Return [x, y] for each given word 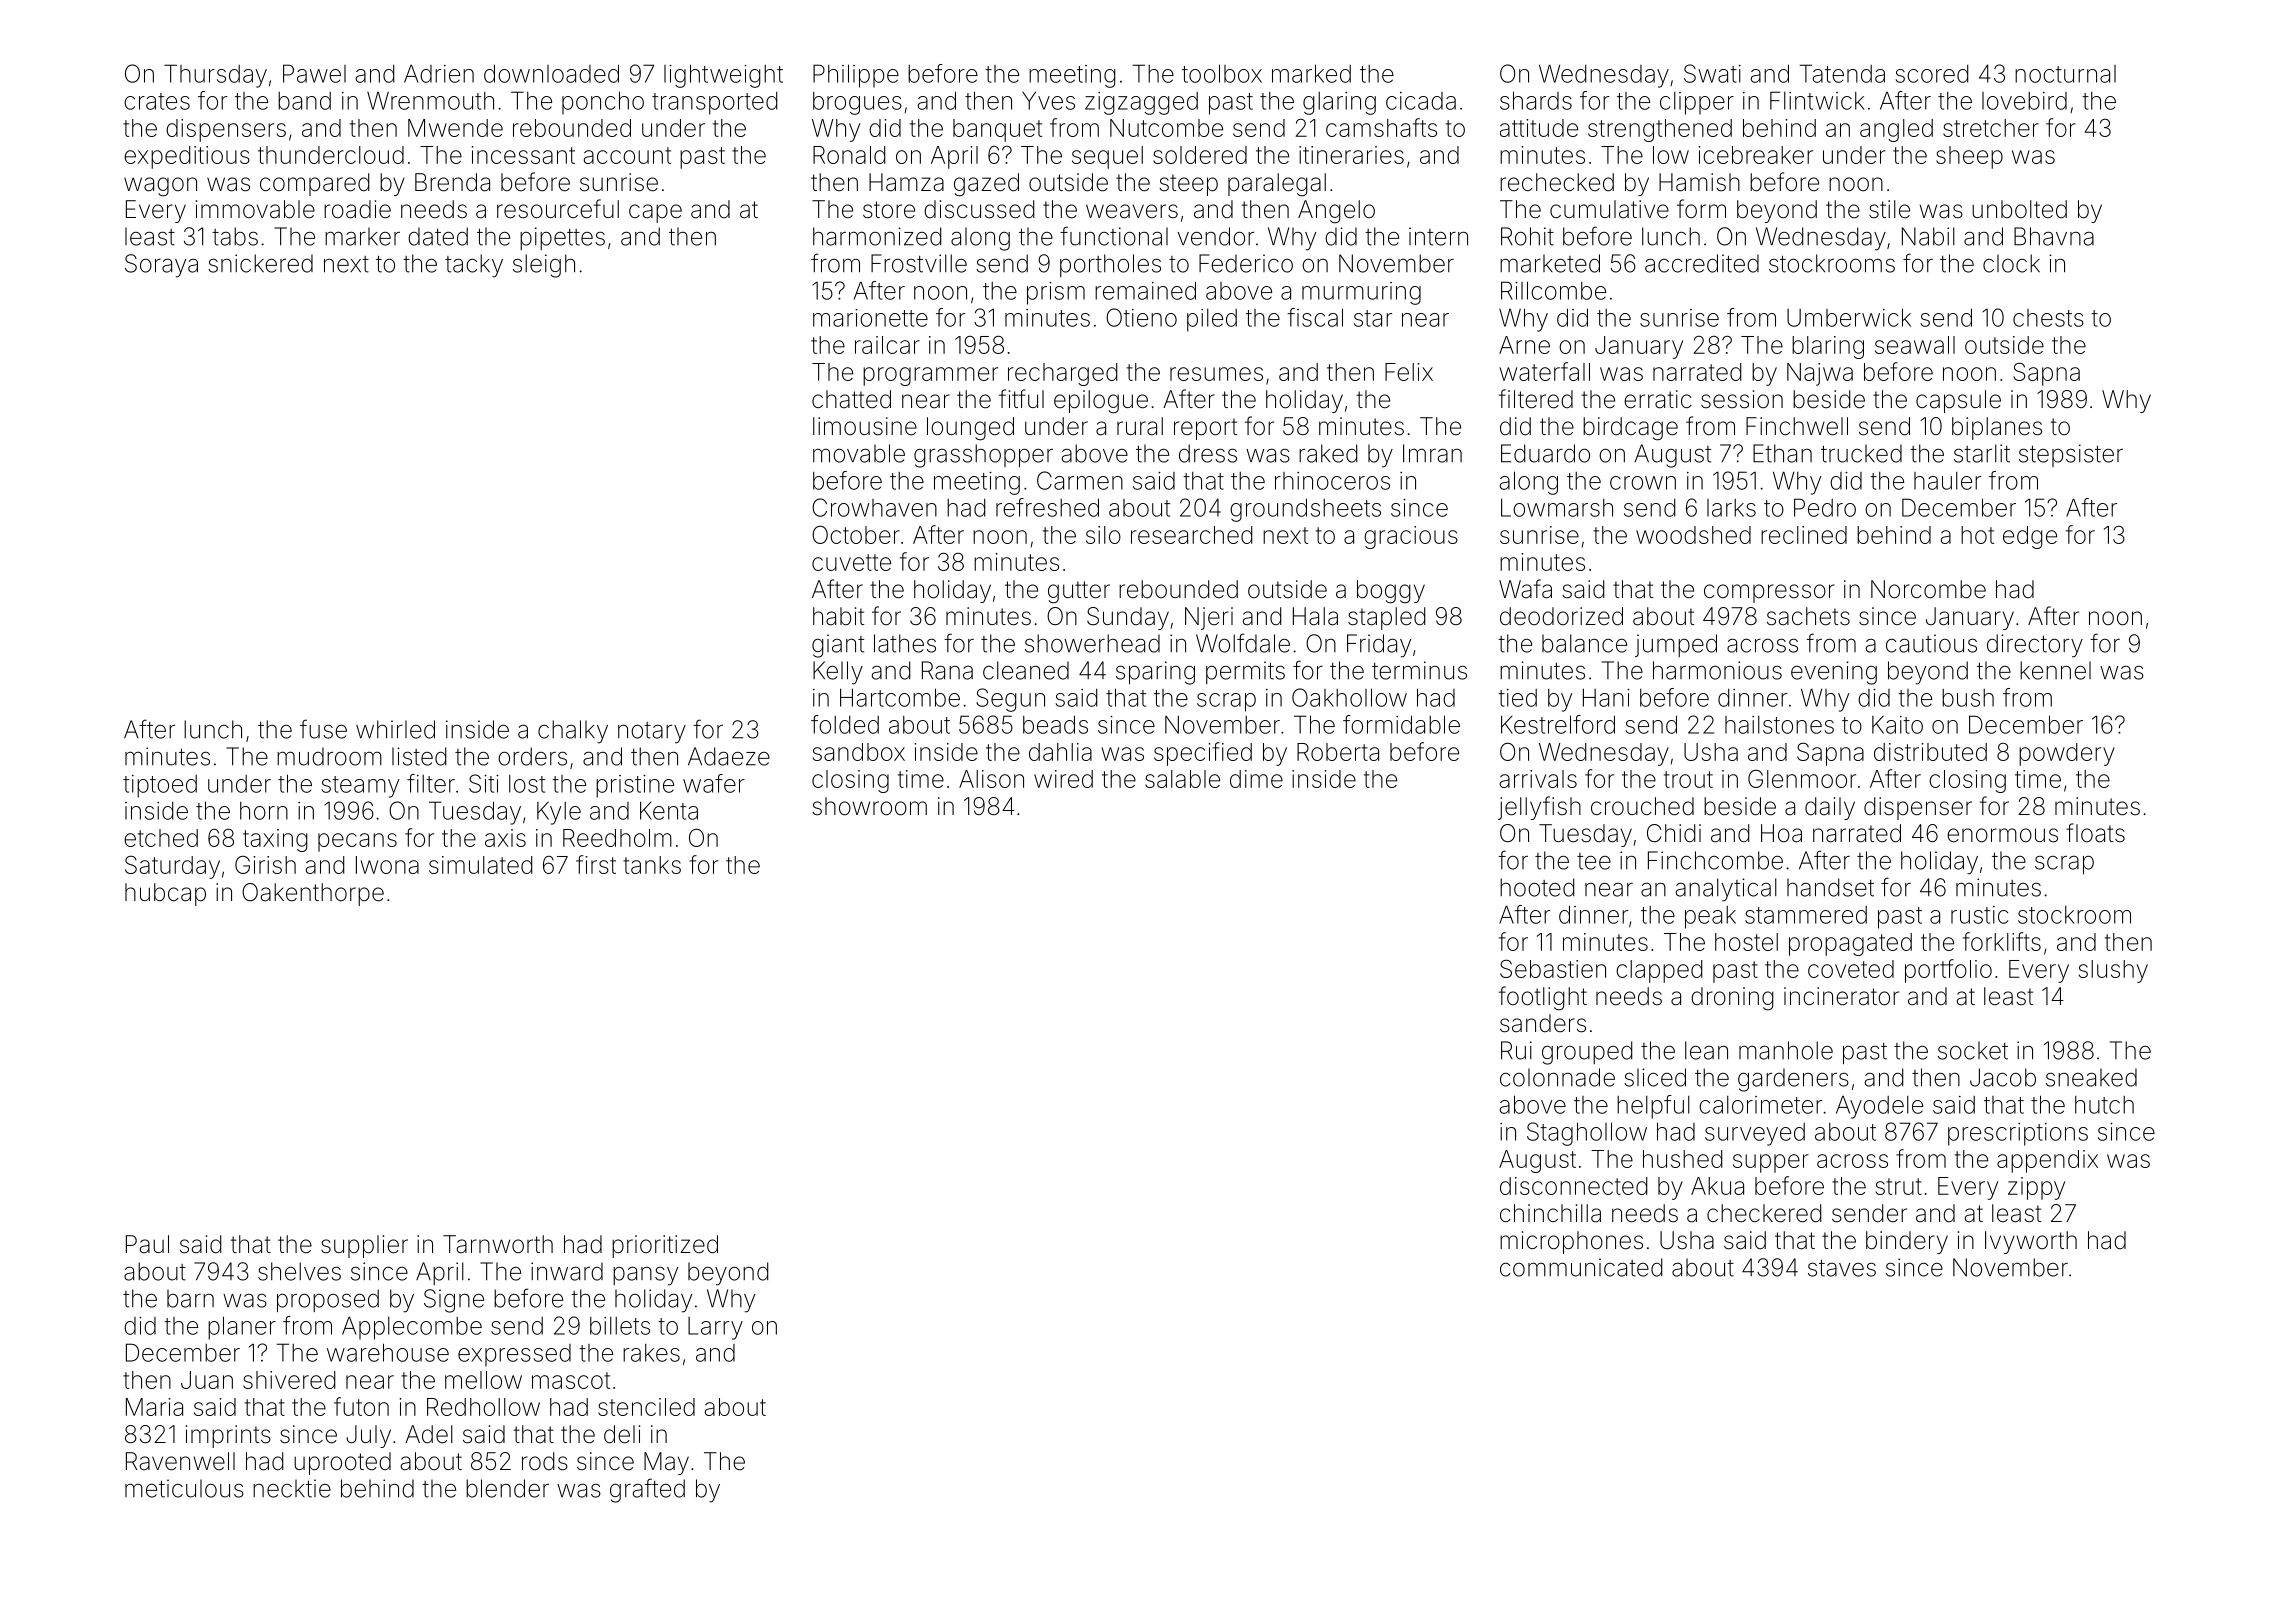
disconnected [1574, 1186]
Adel [429, 1434]
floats [2095, 833]
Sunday [1128, 618]
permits [1245, 672]
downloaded [551, 73]
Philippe [856, 76]
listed [419, 756]
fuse [323, 729]
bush [1968, 698]
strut [1899, 1186]
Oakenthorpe [313, 894]
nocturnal [2065, 74]
